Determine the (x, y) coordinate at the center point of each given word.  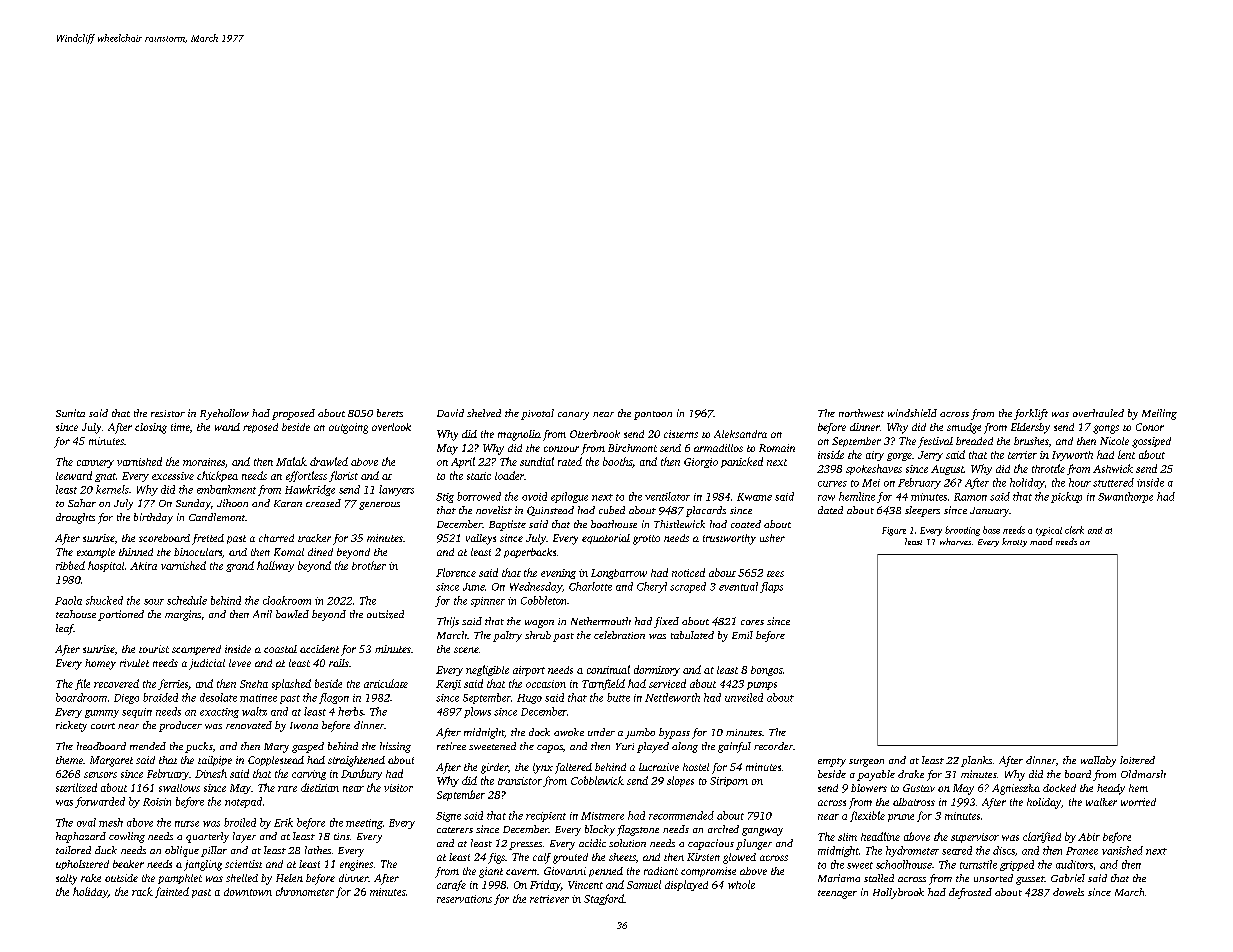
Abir (1089, 837)
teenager (837, 894)
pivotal (537, 414)
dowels (1068, 892)
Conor (1150, 427)
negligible (487, 670)
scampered (196, 650)
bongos (767, 671)
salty (66, 879)
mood (1041, 541)
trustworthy (729, 539)
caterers (455, 830)
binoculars (198, 552)
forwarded (100, 802)
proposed (293, 414)
